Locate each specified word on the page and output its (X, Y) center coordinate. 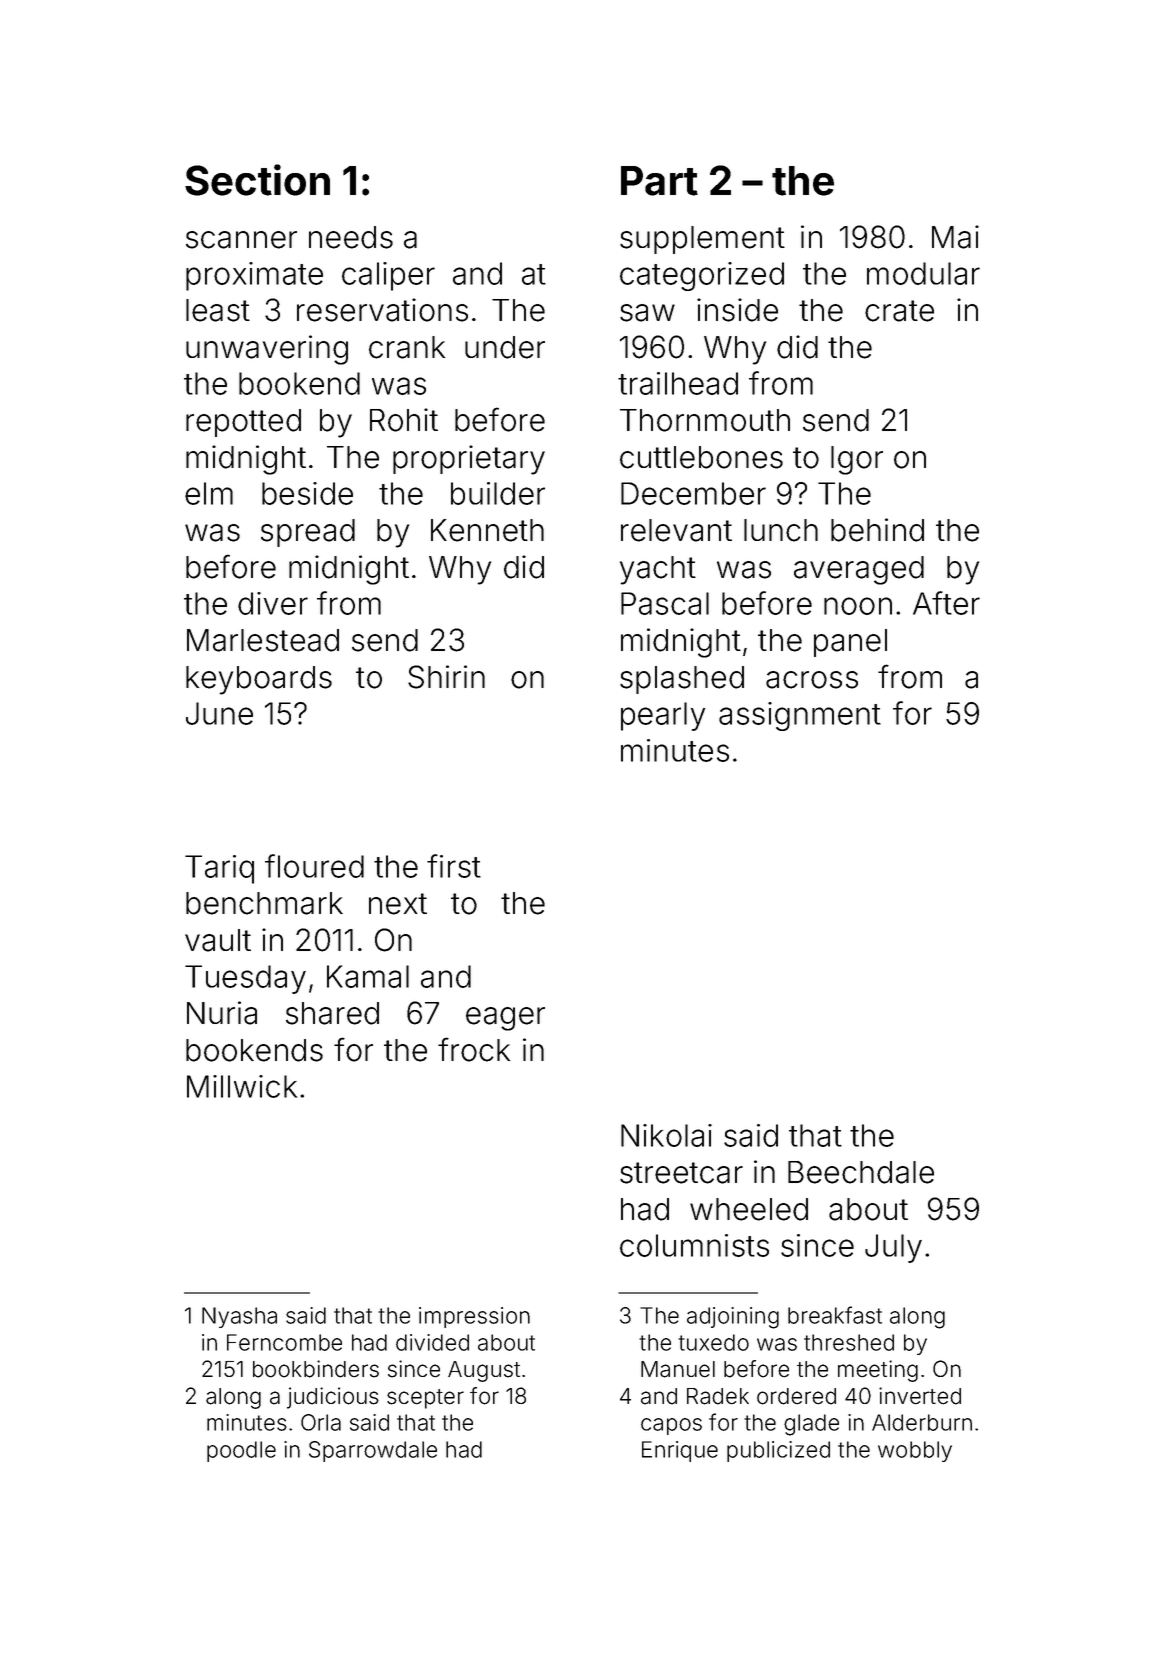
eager (505, 1019)
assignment (800, 716)
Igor (857, 460)
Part (659, 181)
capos (671, 1426)
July (893, 1248)
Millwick (242, 1086)
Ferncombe (284, 1342)
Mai (955, 237)
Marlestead (263, 640)
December (693, 493)
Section (257, 180)
